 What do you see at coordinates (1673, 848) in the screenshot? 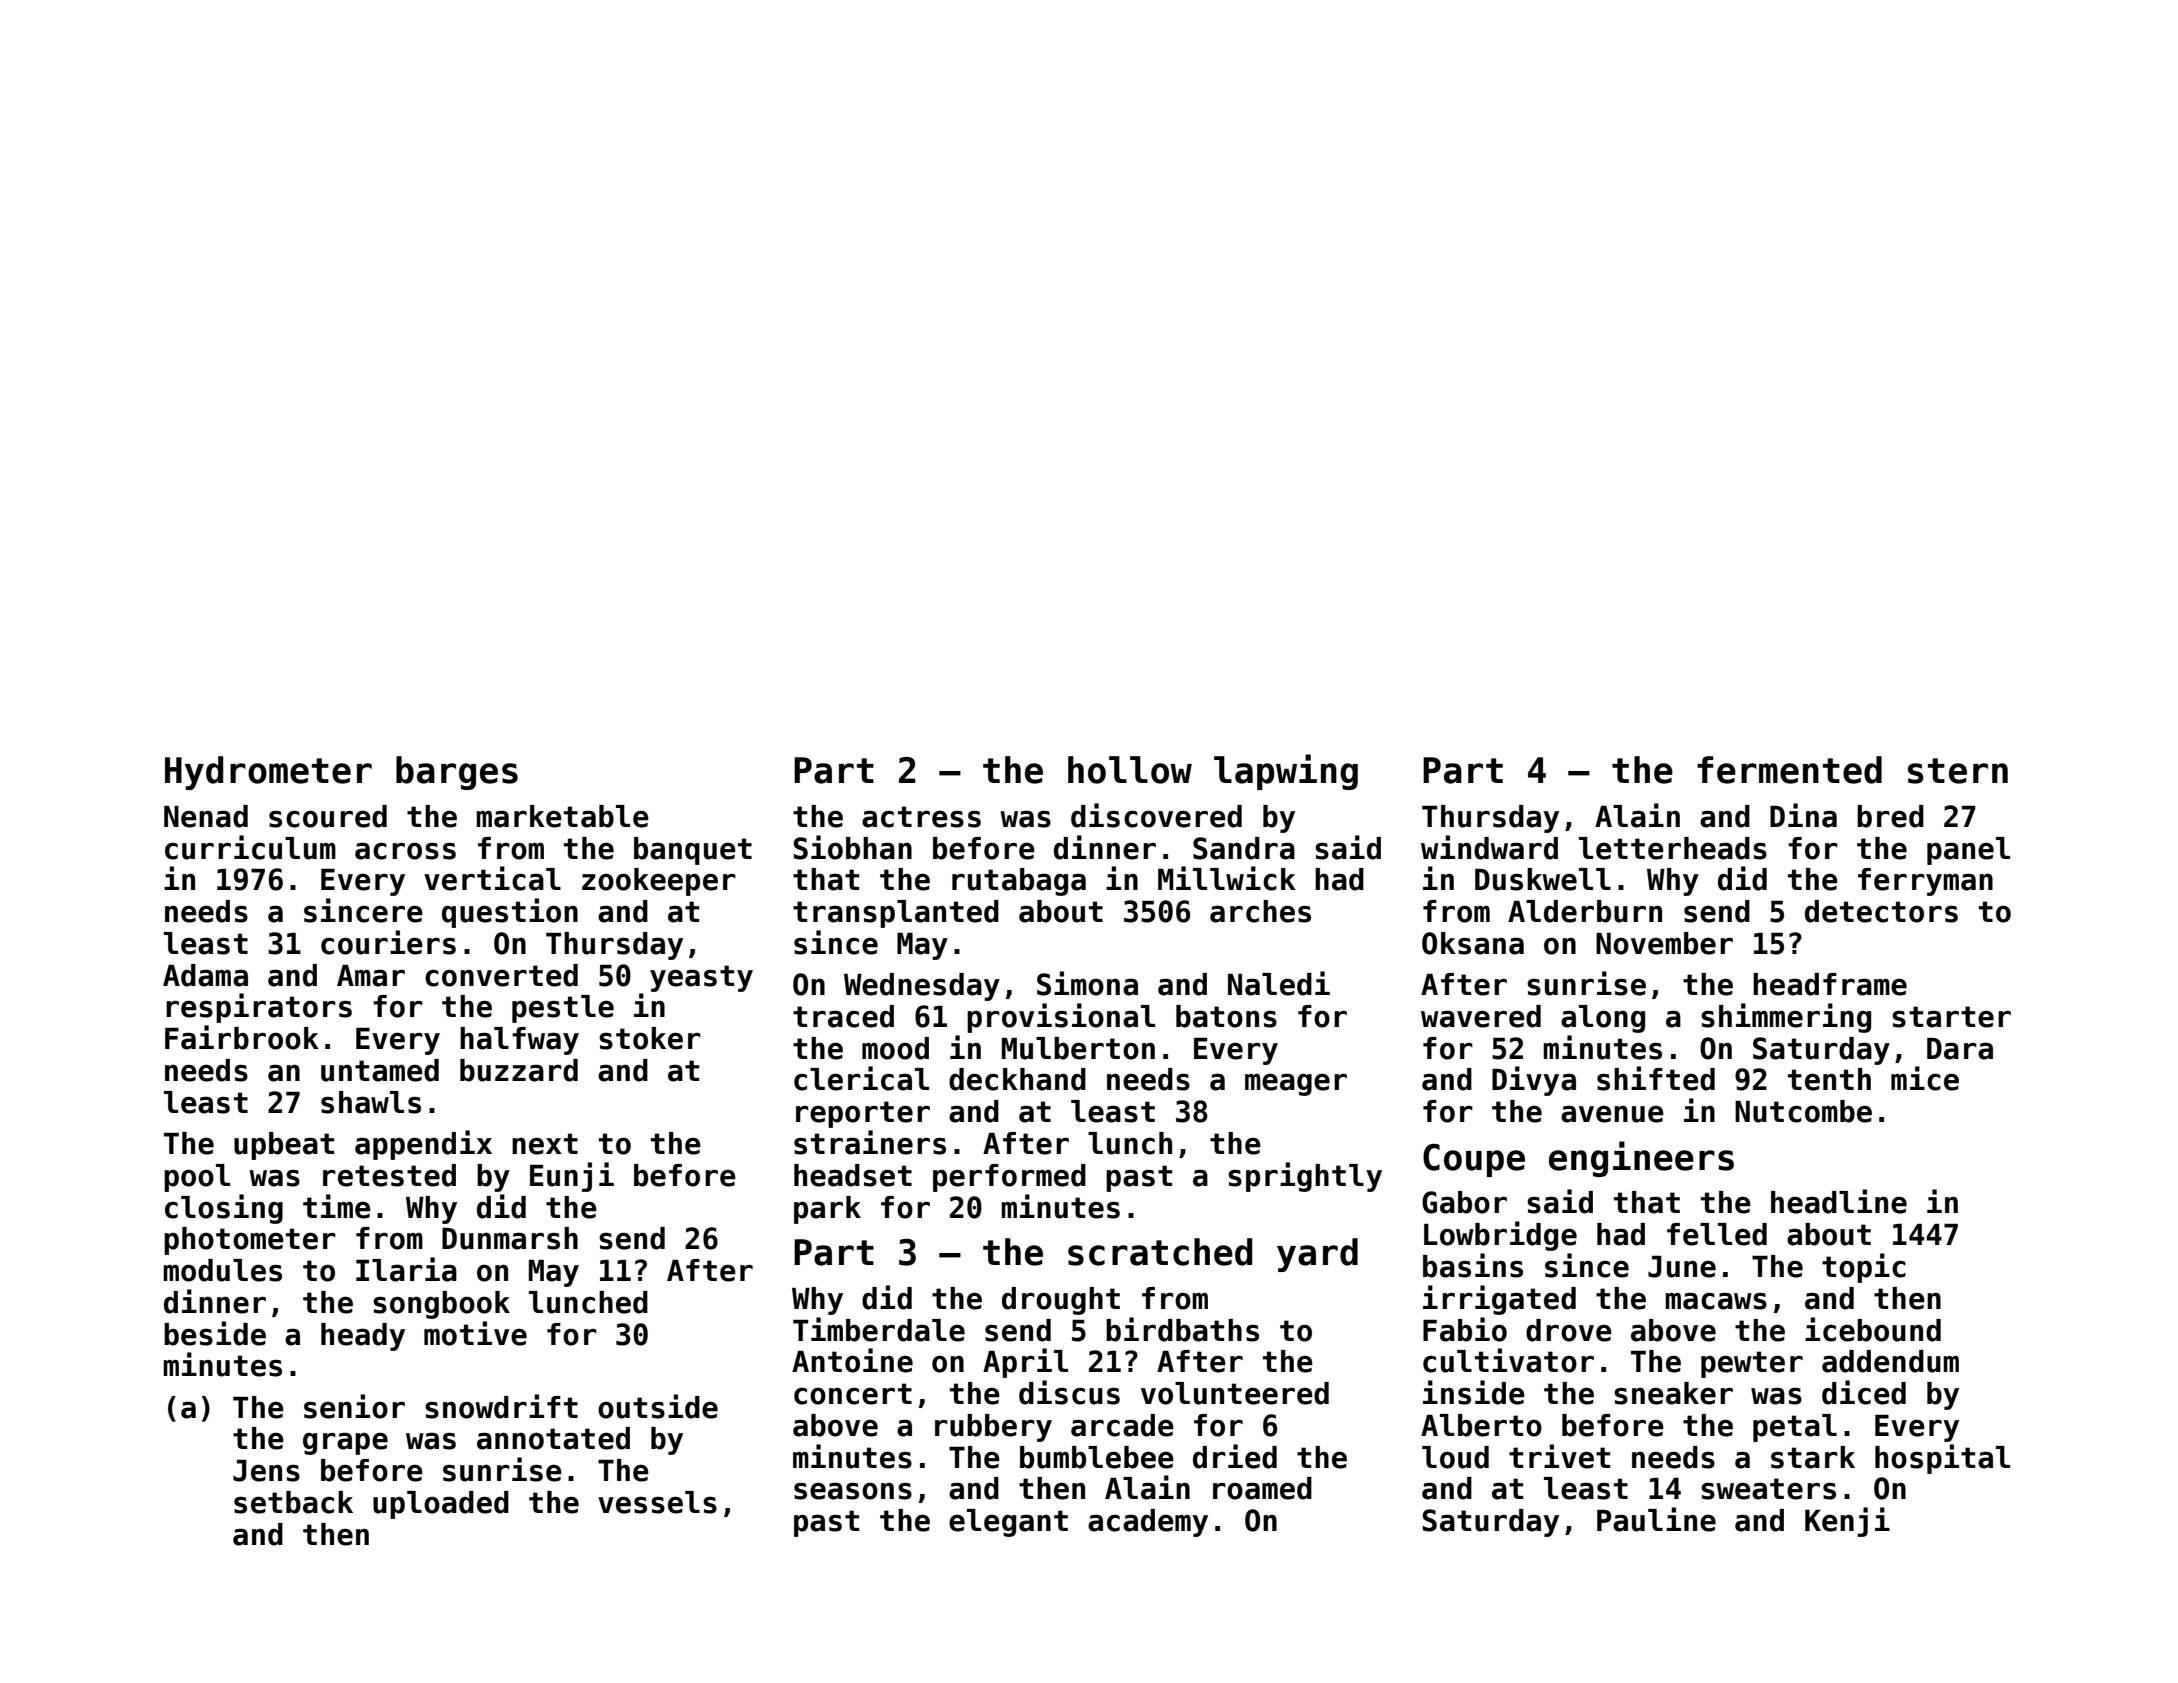
I see `letterheads` at bounding box center [1673, 848].
